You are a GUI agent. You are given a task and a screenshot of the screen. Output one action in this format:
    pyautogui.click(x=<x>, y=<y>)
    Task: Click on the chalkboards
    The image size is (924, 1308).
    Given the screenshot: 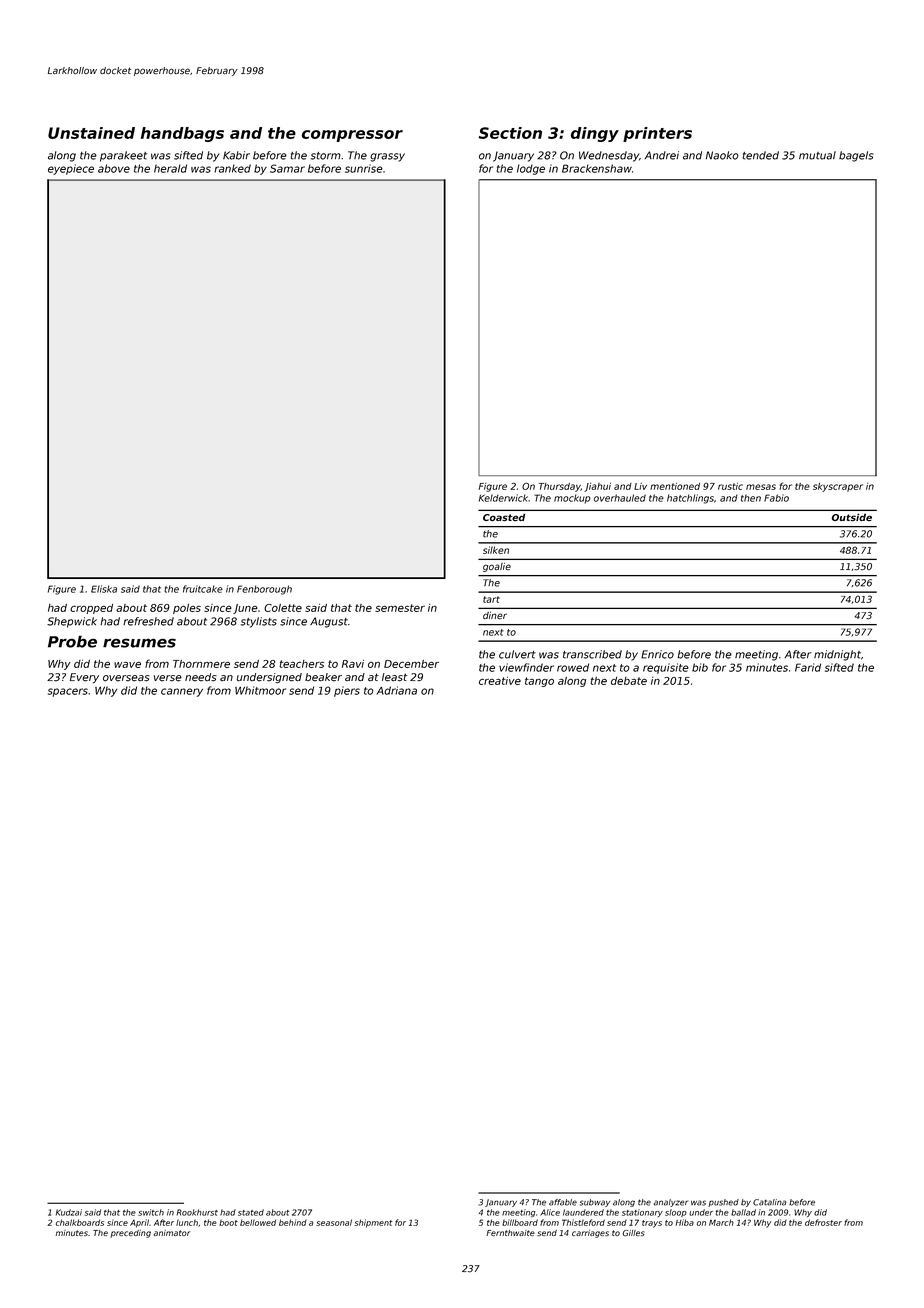 What is the action you would take?
    pyautogui.click(x=80, y=1222)
